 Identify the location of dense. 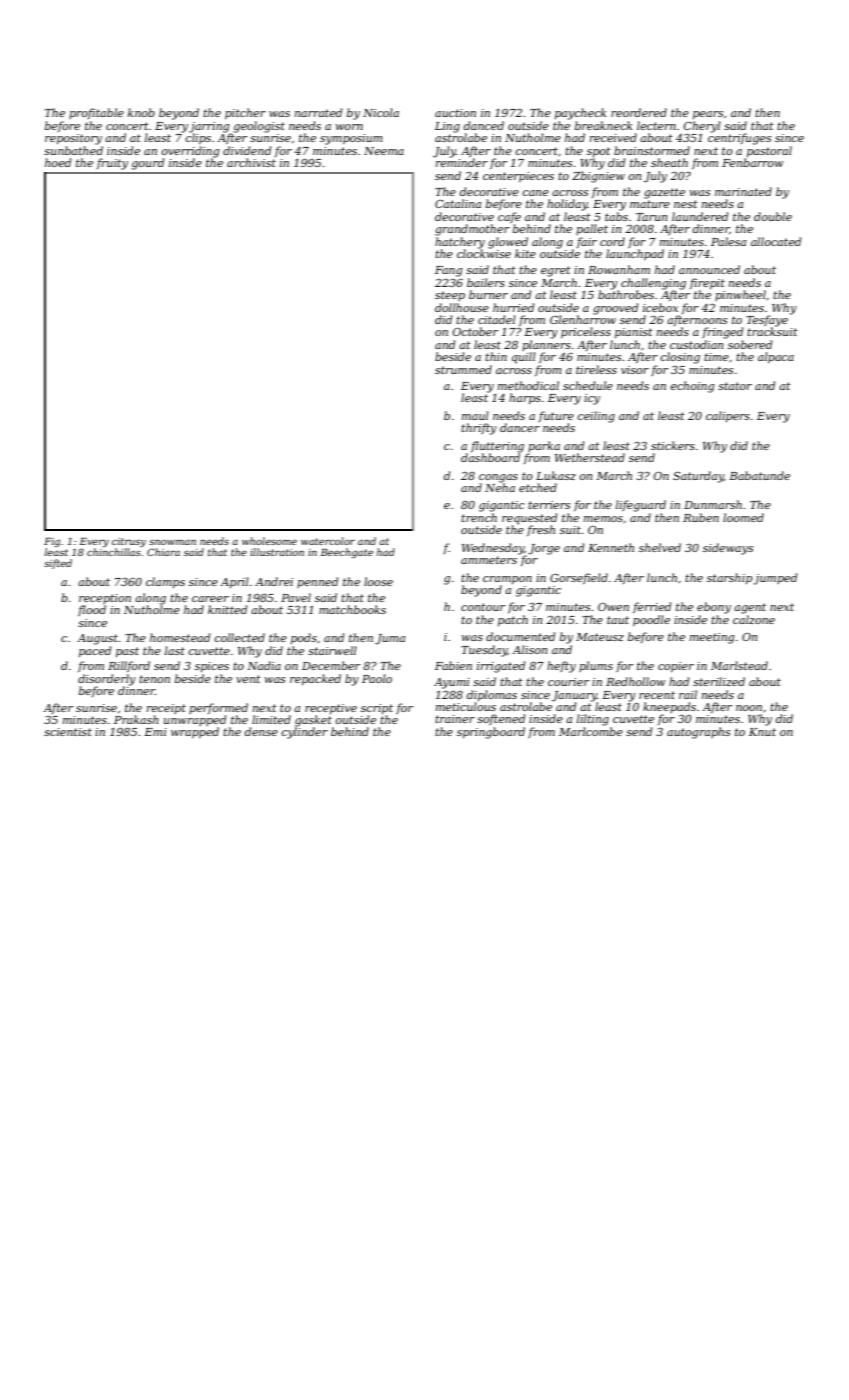
(261, 731).
